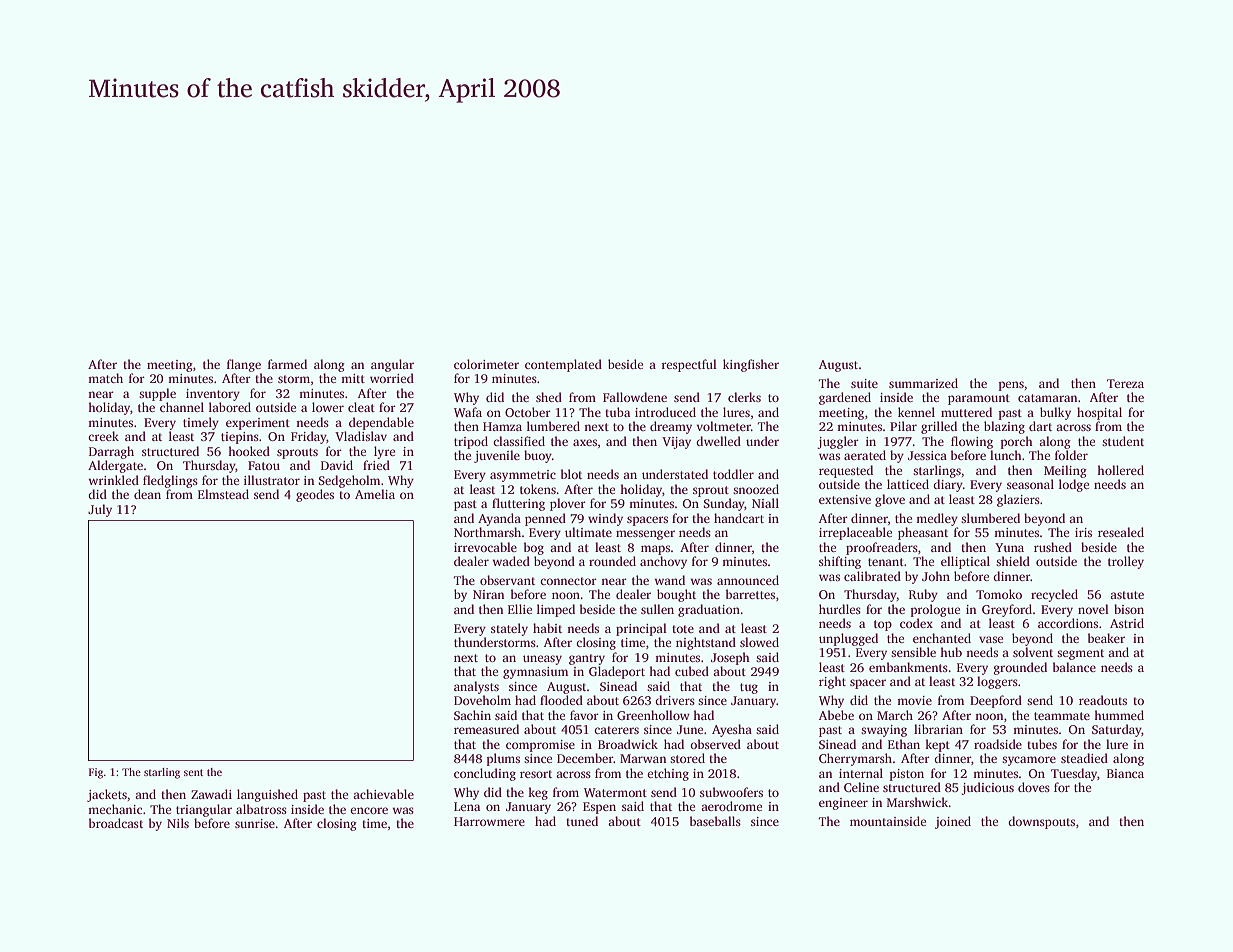 This screenshot has height=952, width=1233. I want to click on Harrowmere, so click(489, 821).
